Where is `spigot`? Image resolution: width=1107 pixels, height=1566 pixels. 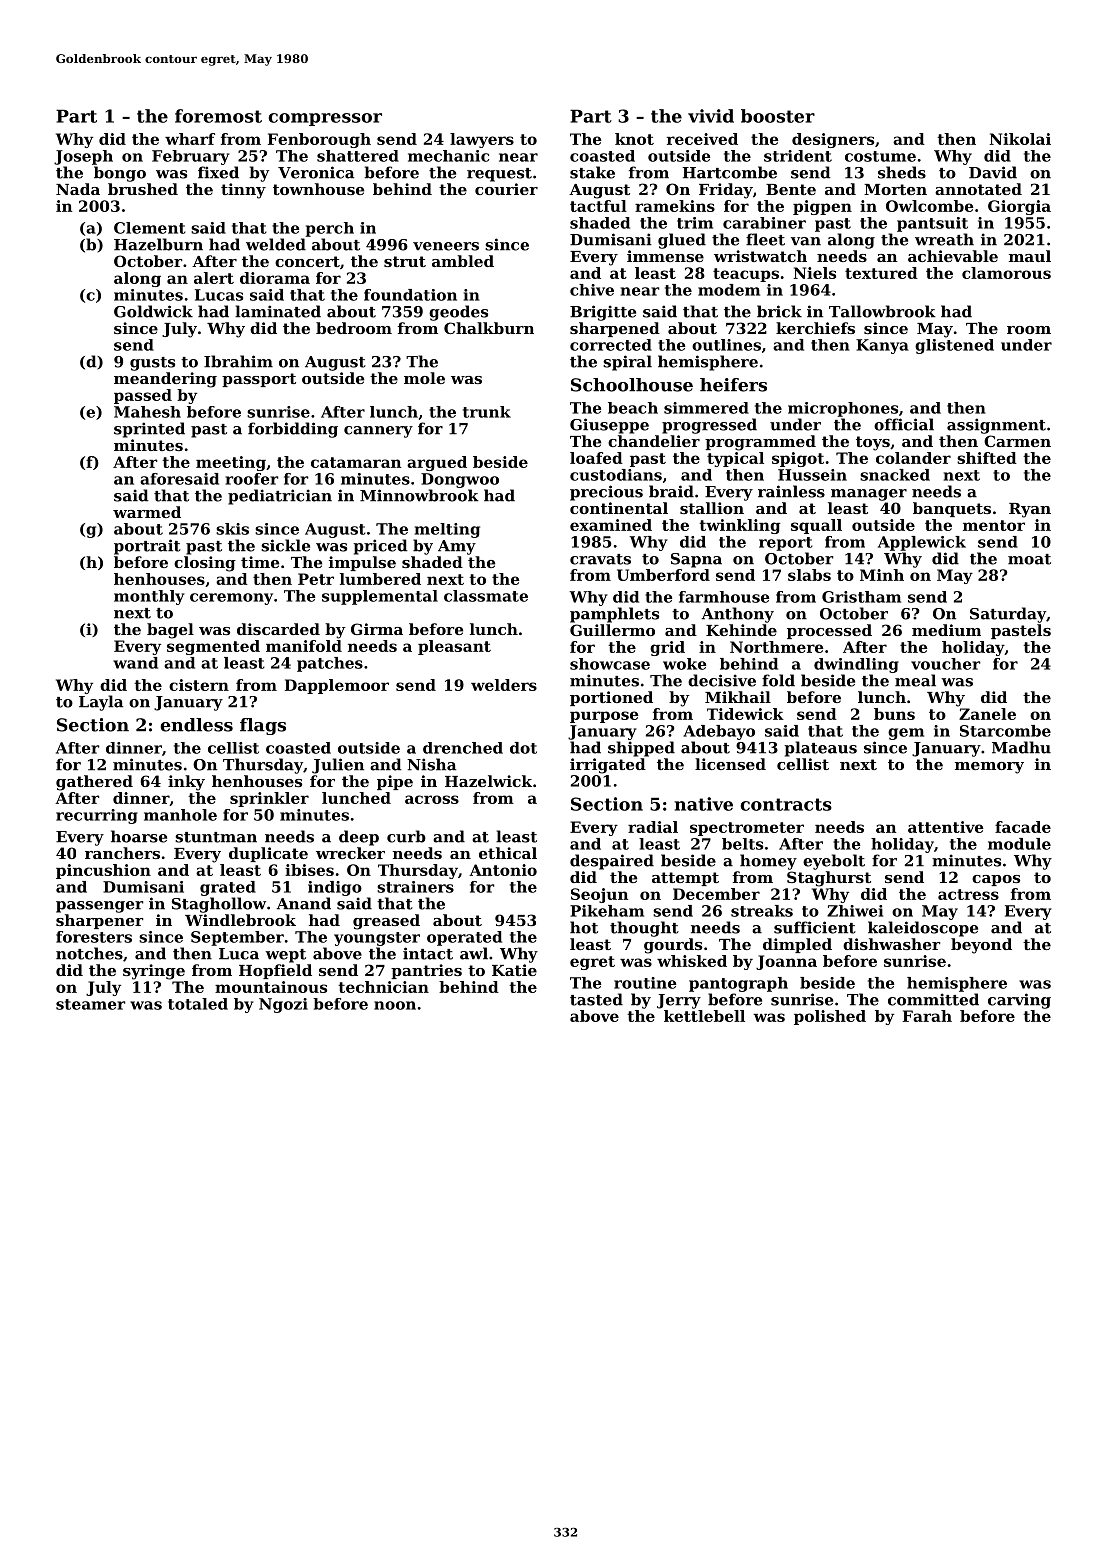 spigot is located at coordinates (798, 459).
